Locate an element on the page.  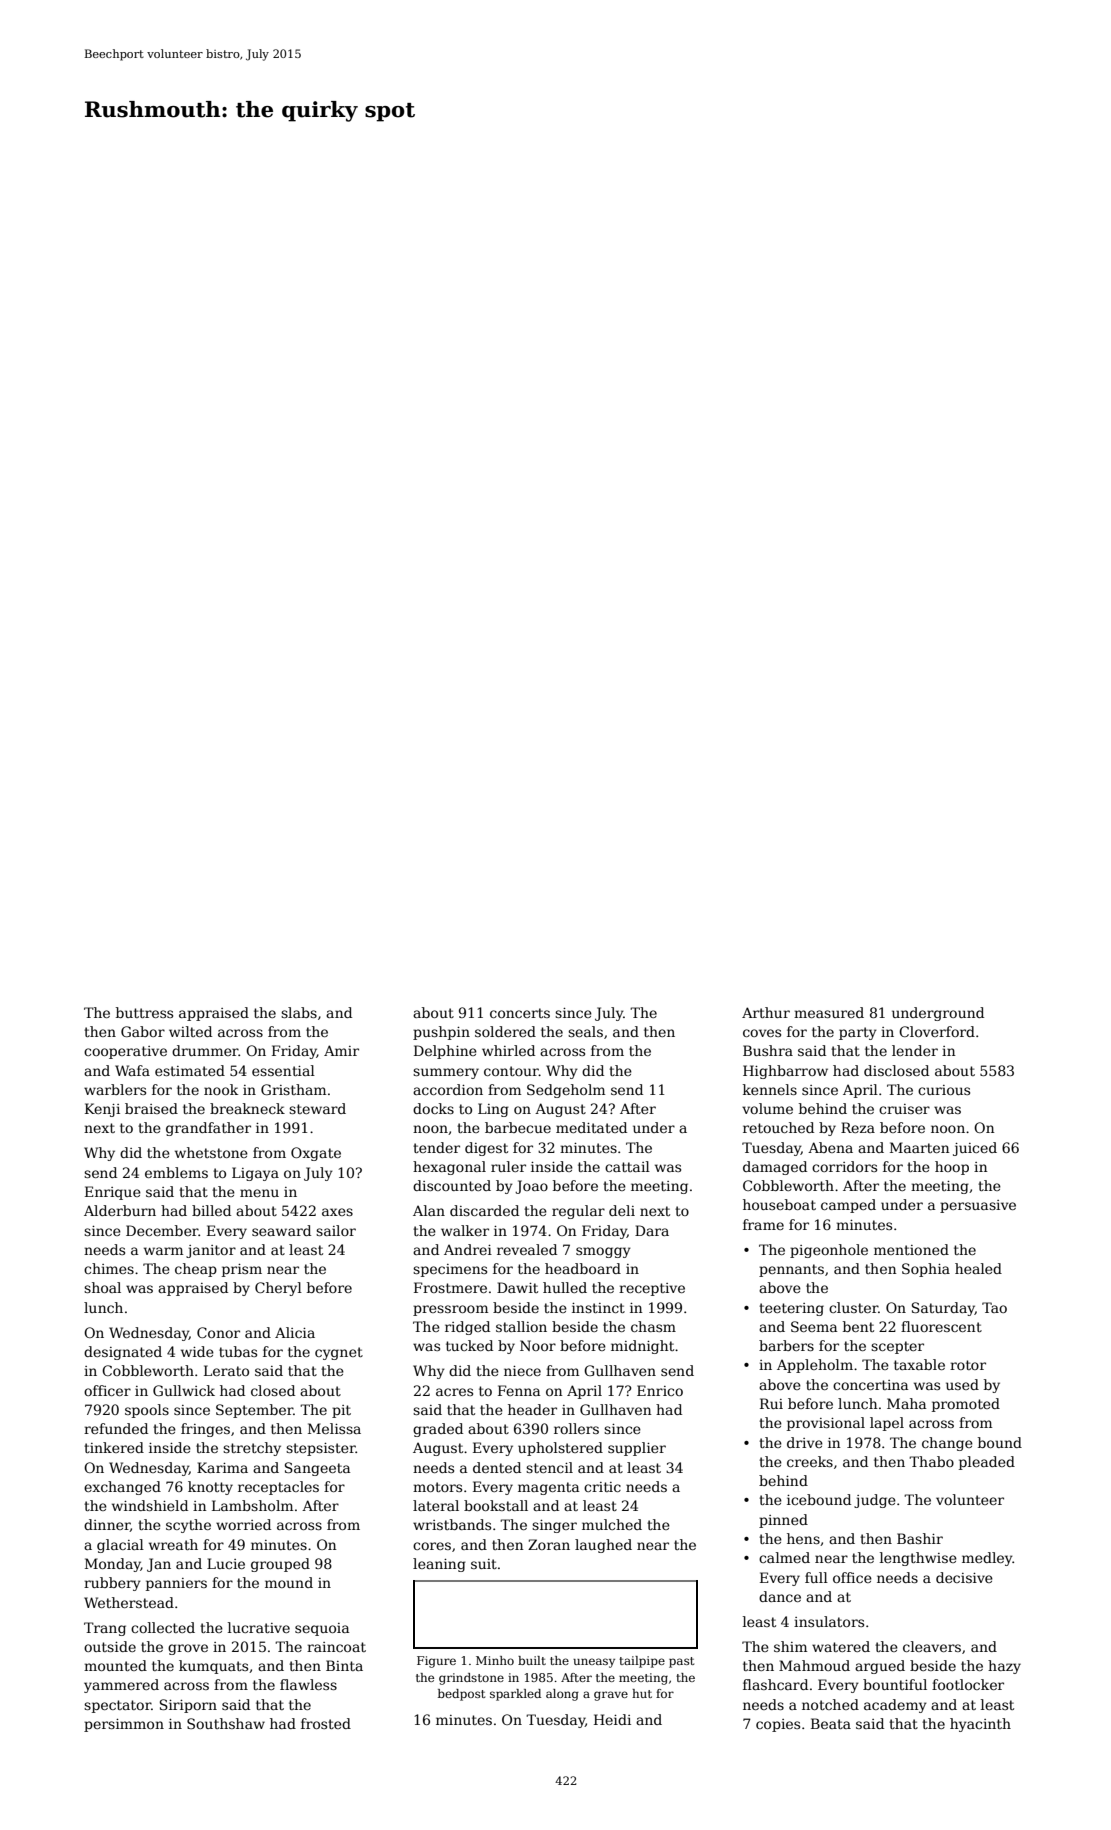
concerts is located at coordinates (520, 1013).
